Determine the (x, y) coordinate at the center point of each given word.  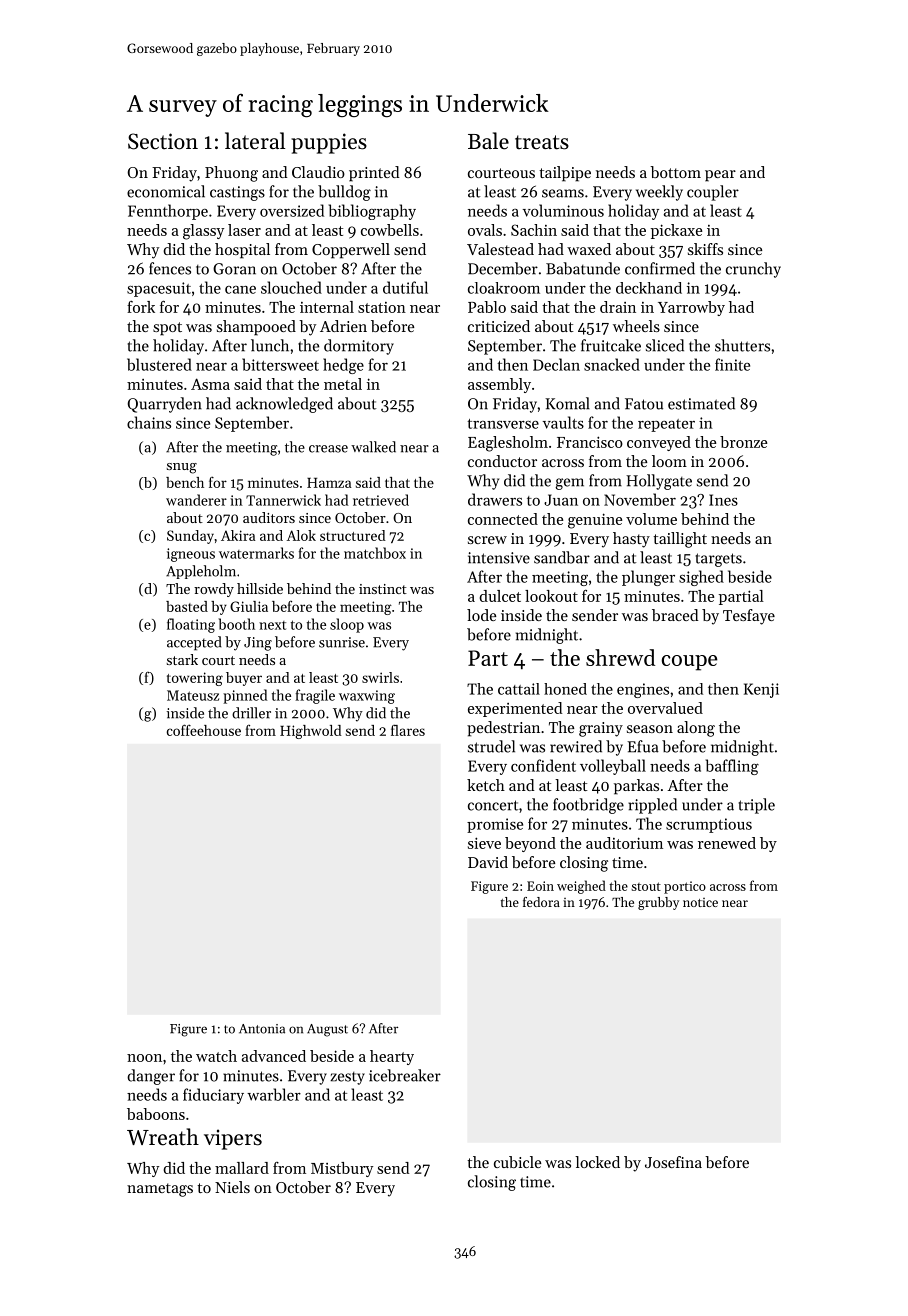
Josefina (673, 1162)
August (327, 1030)
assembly (499, 385)
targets (719, 560)
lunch (270, 345)
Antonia (262, 1029)
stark (182, 659)
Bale (488, 141)
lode (481, 615)
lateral (255, 141)
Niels (232, 1187)
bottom (675, 172)
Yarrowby (691, 308)
